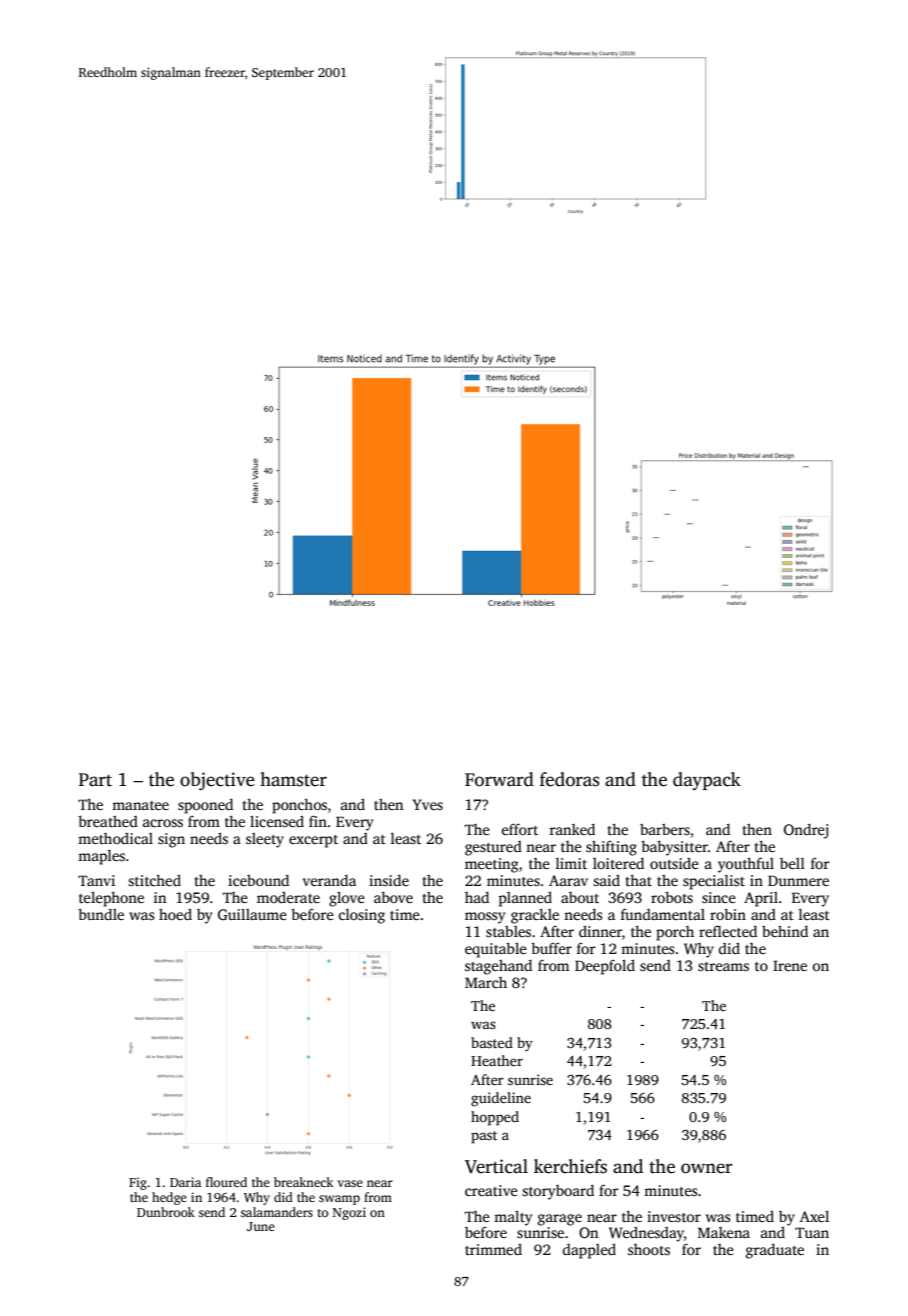  What do you see at coordinates (493, 1249) in the screenshot?
I see `trimmed` at bounding box center [493, 1249].
